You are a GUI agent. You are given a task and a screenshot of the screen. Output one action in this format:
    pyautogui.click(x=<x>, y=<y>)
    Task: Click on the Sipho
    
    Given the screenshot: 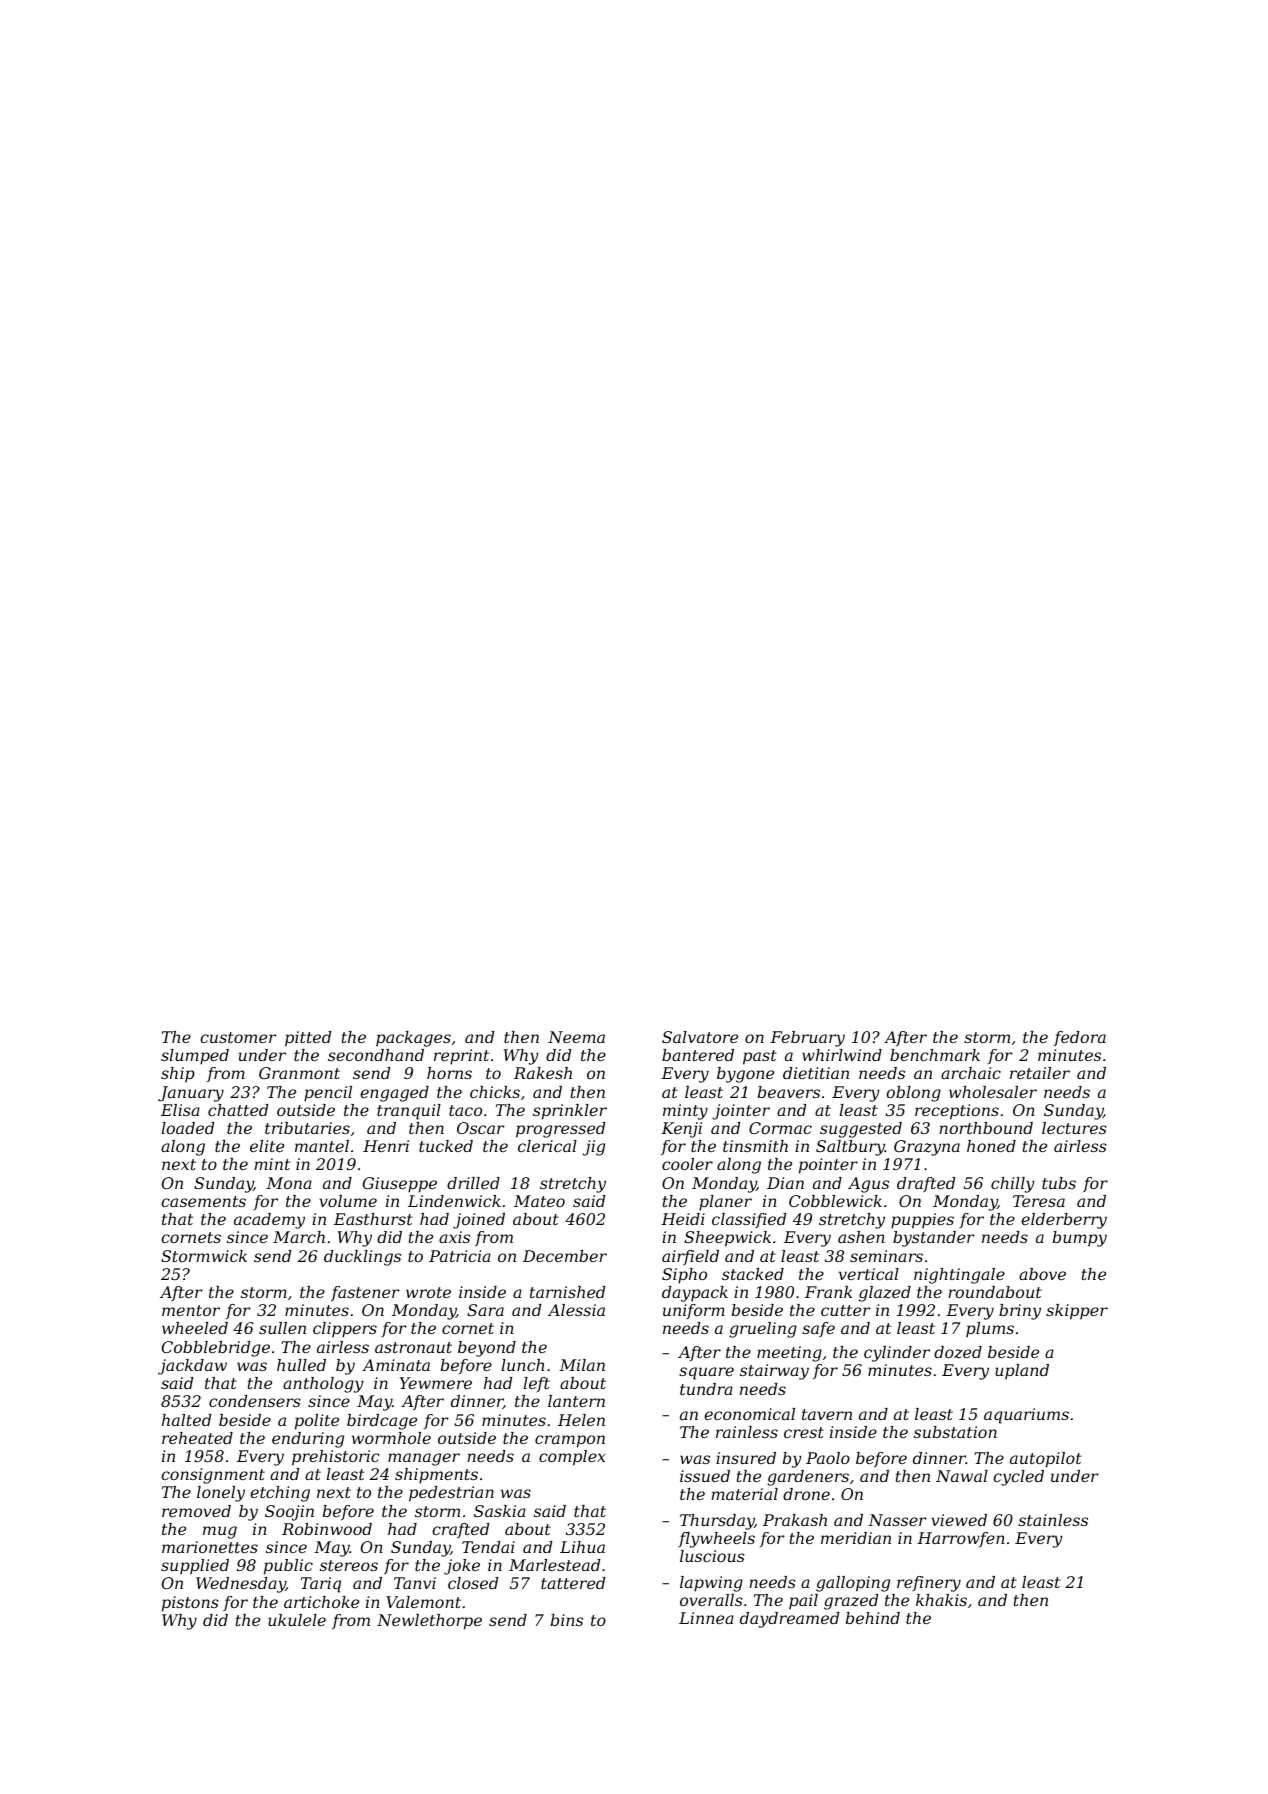 What is the action you would take?
    pyautogui.click(x=684, y=1276)
